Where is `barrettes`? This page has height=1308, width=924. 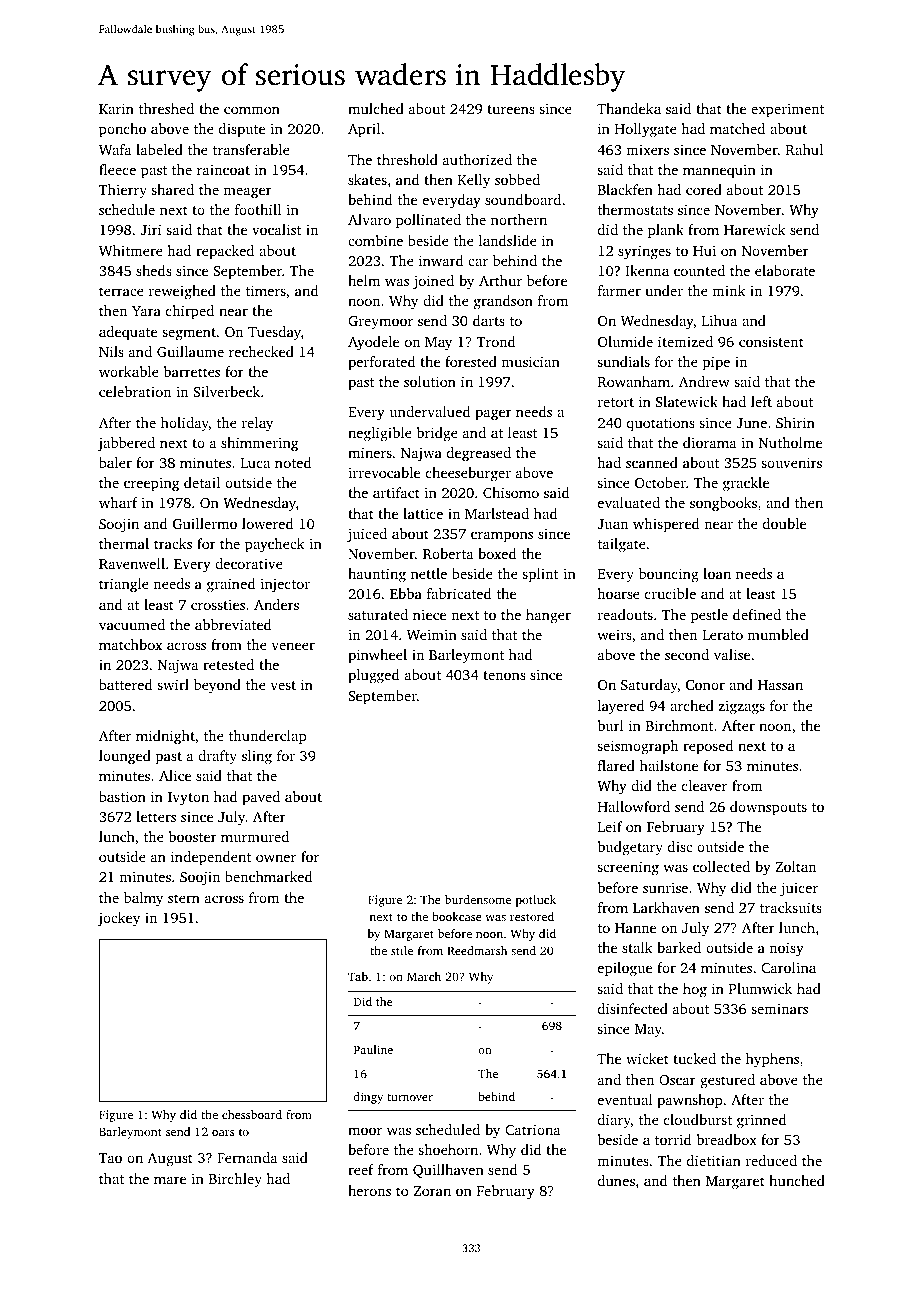
barrettes is located at coordinates (192, 371).
